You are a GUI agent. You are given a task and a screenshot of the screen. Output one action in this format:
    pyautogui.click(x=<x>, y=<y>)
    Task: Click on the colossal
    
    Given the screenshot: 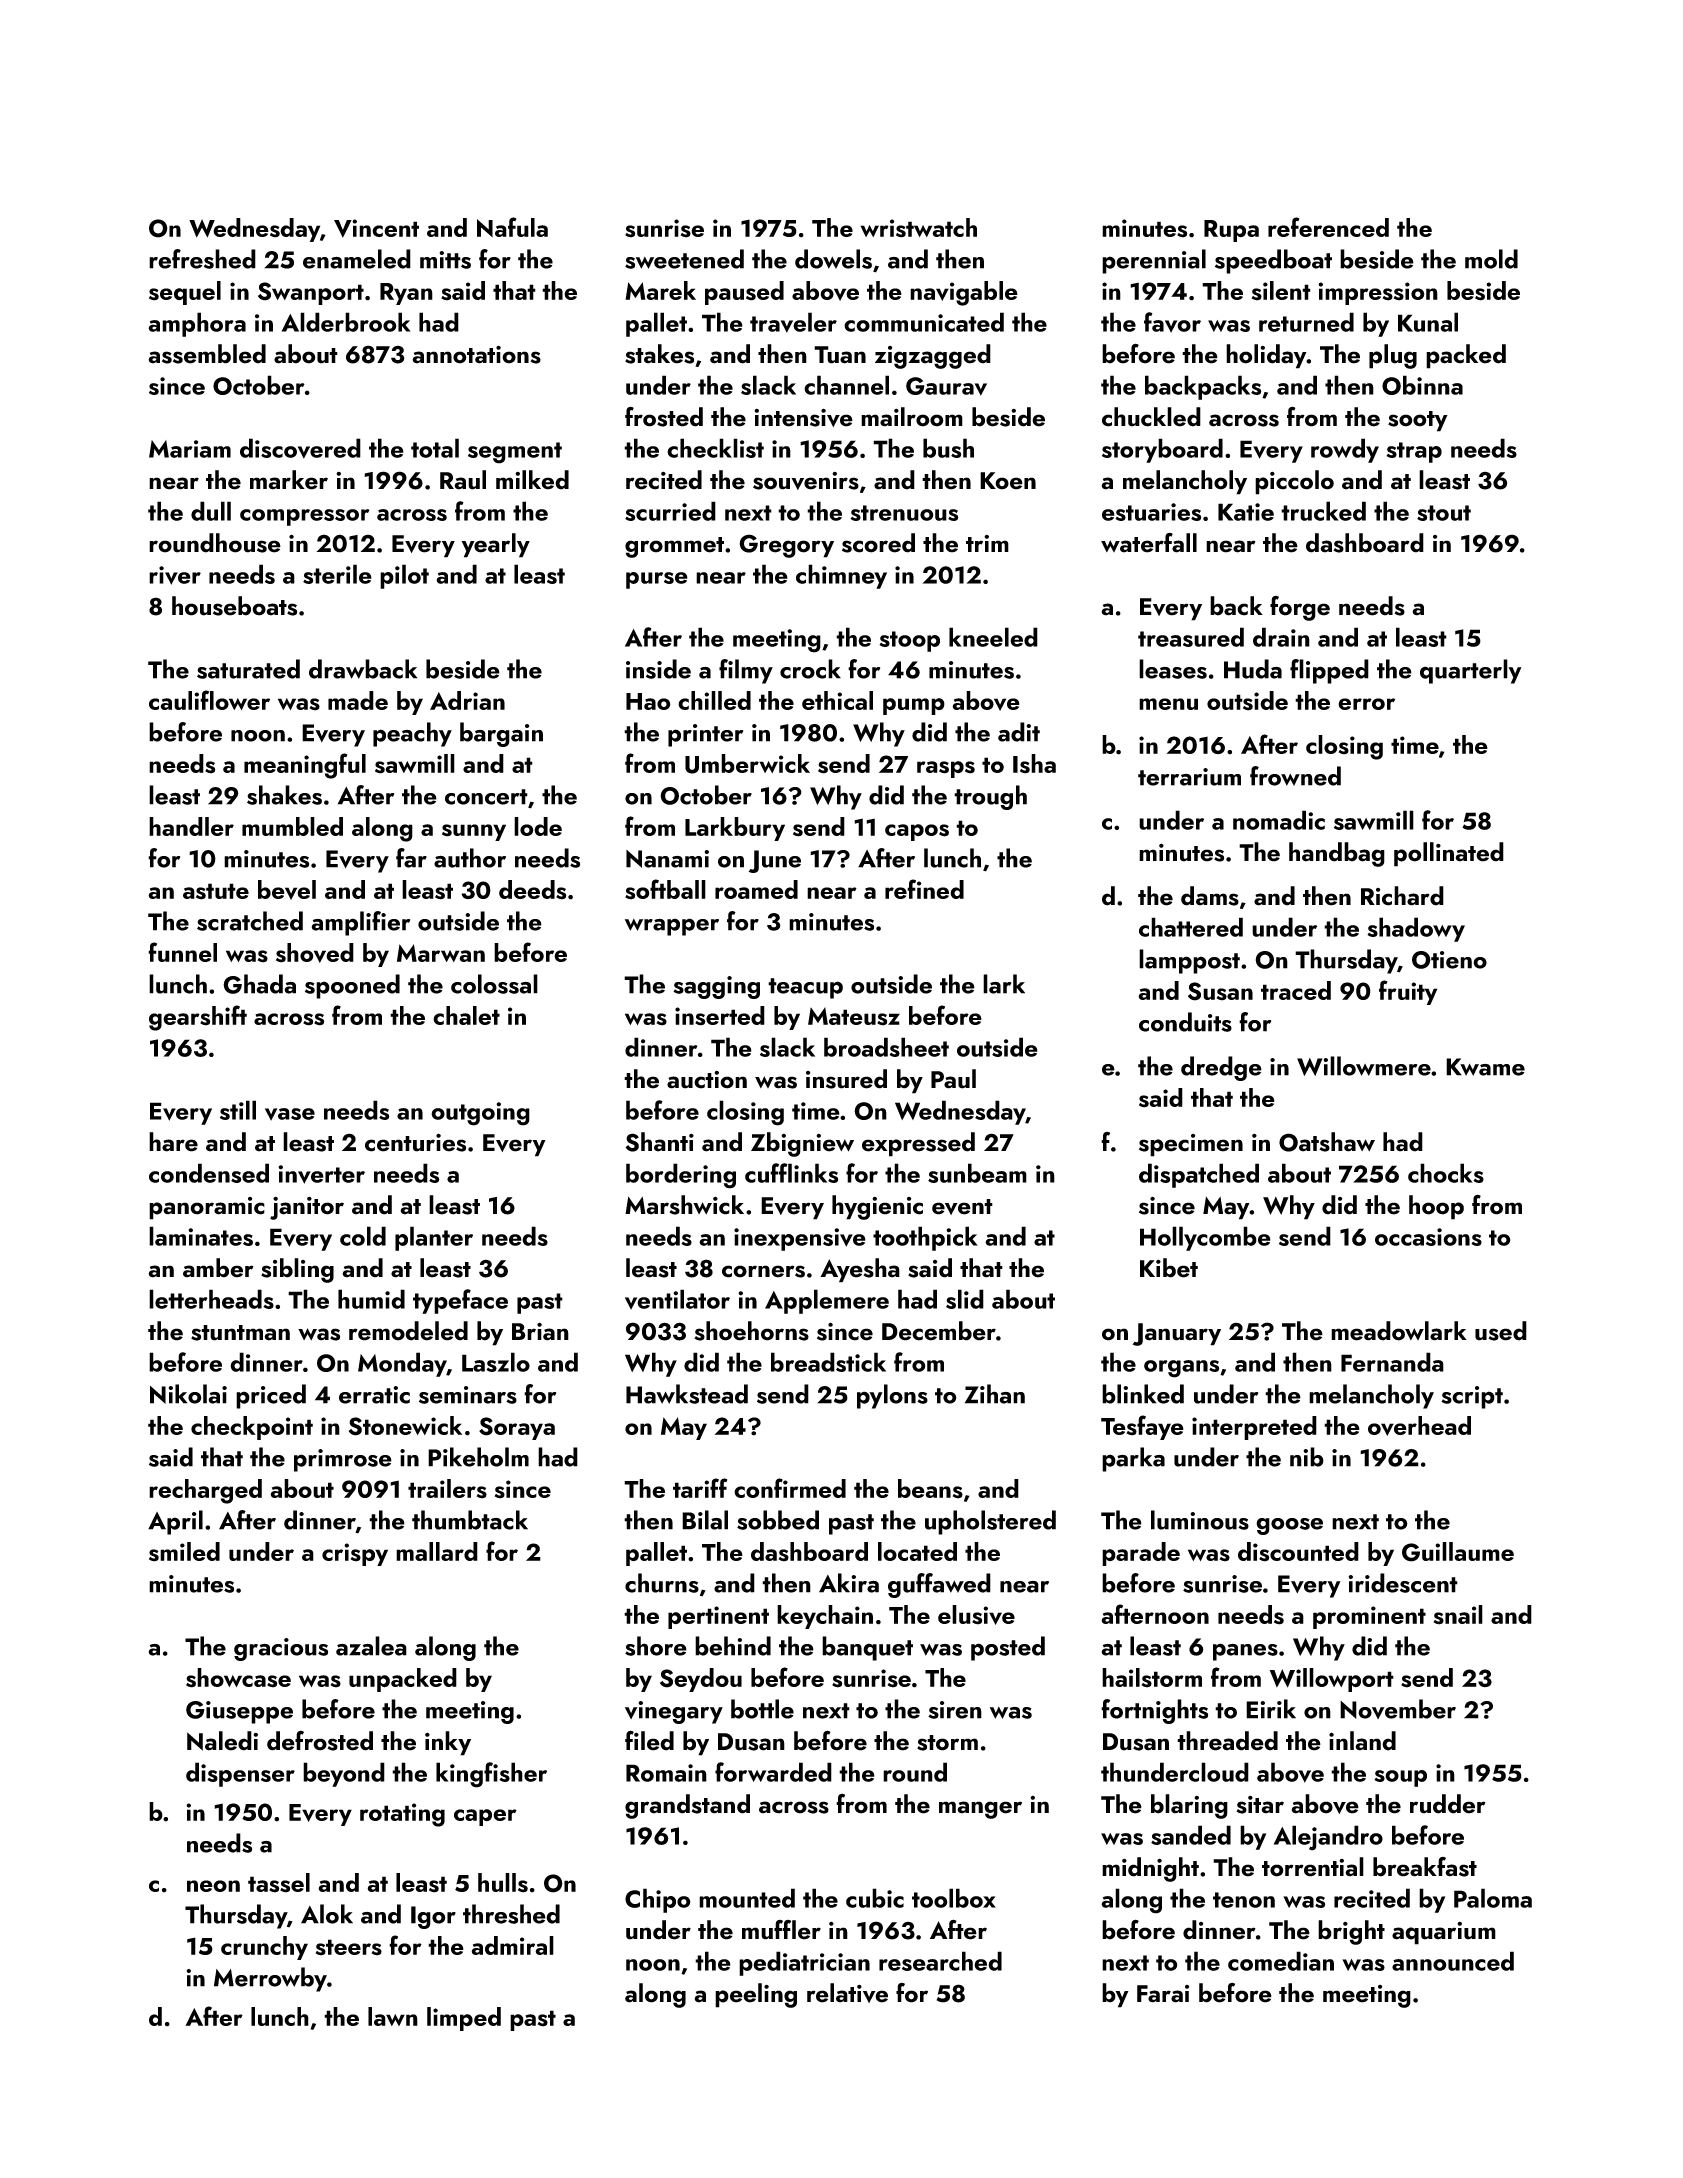 What is the action you would take?
    pyautogui.click(x=494, y=984)
